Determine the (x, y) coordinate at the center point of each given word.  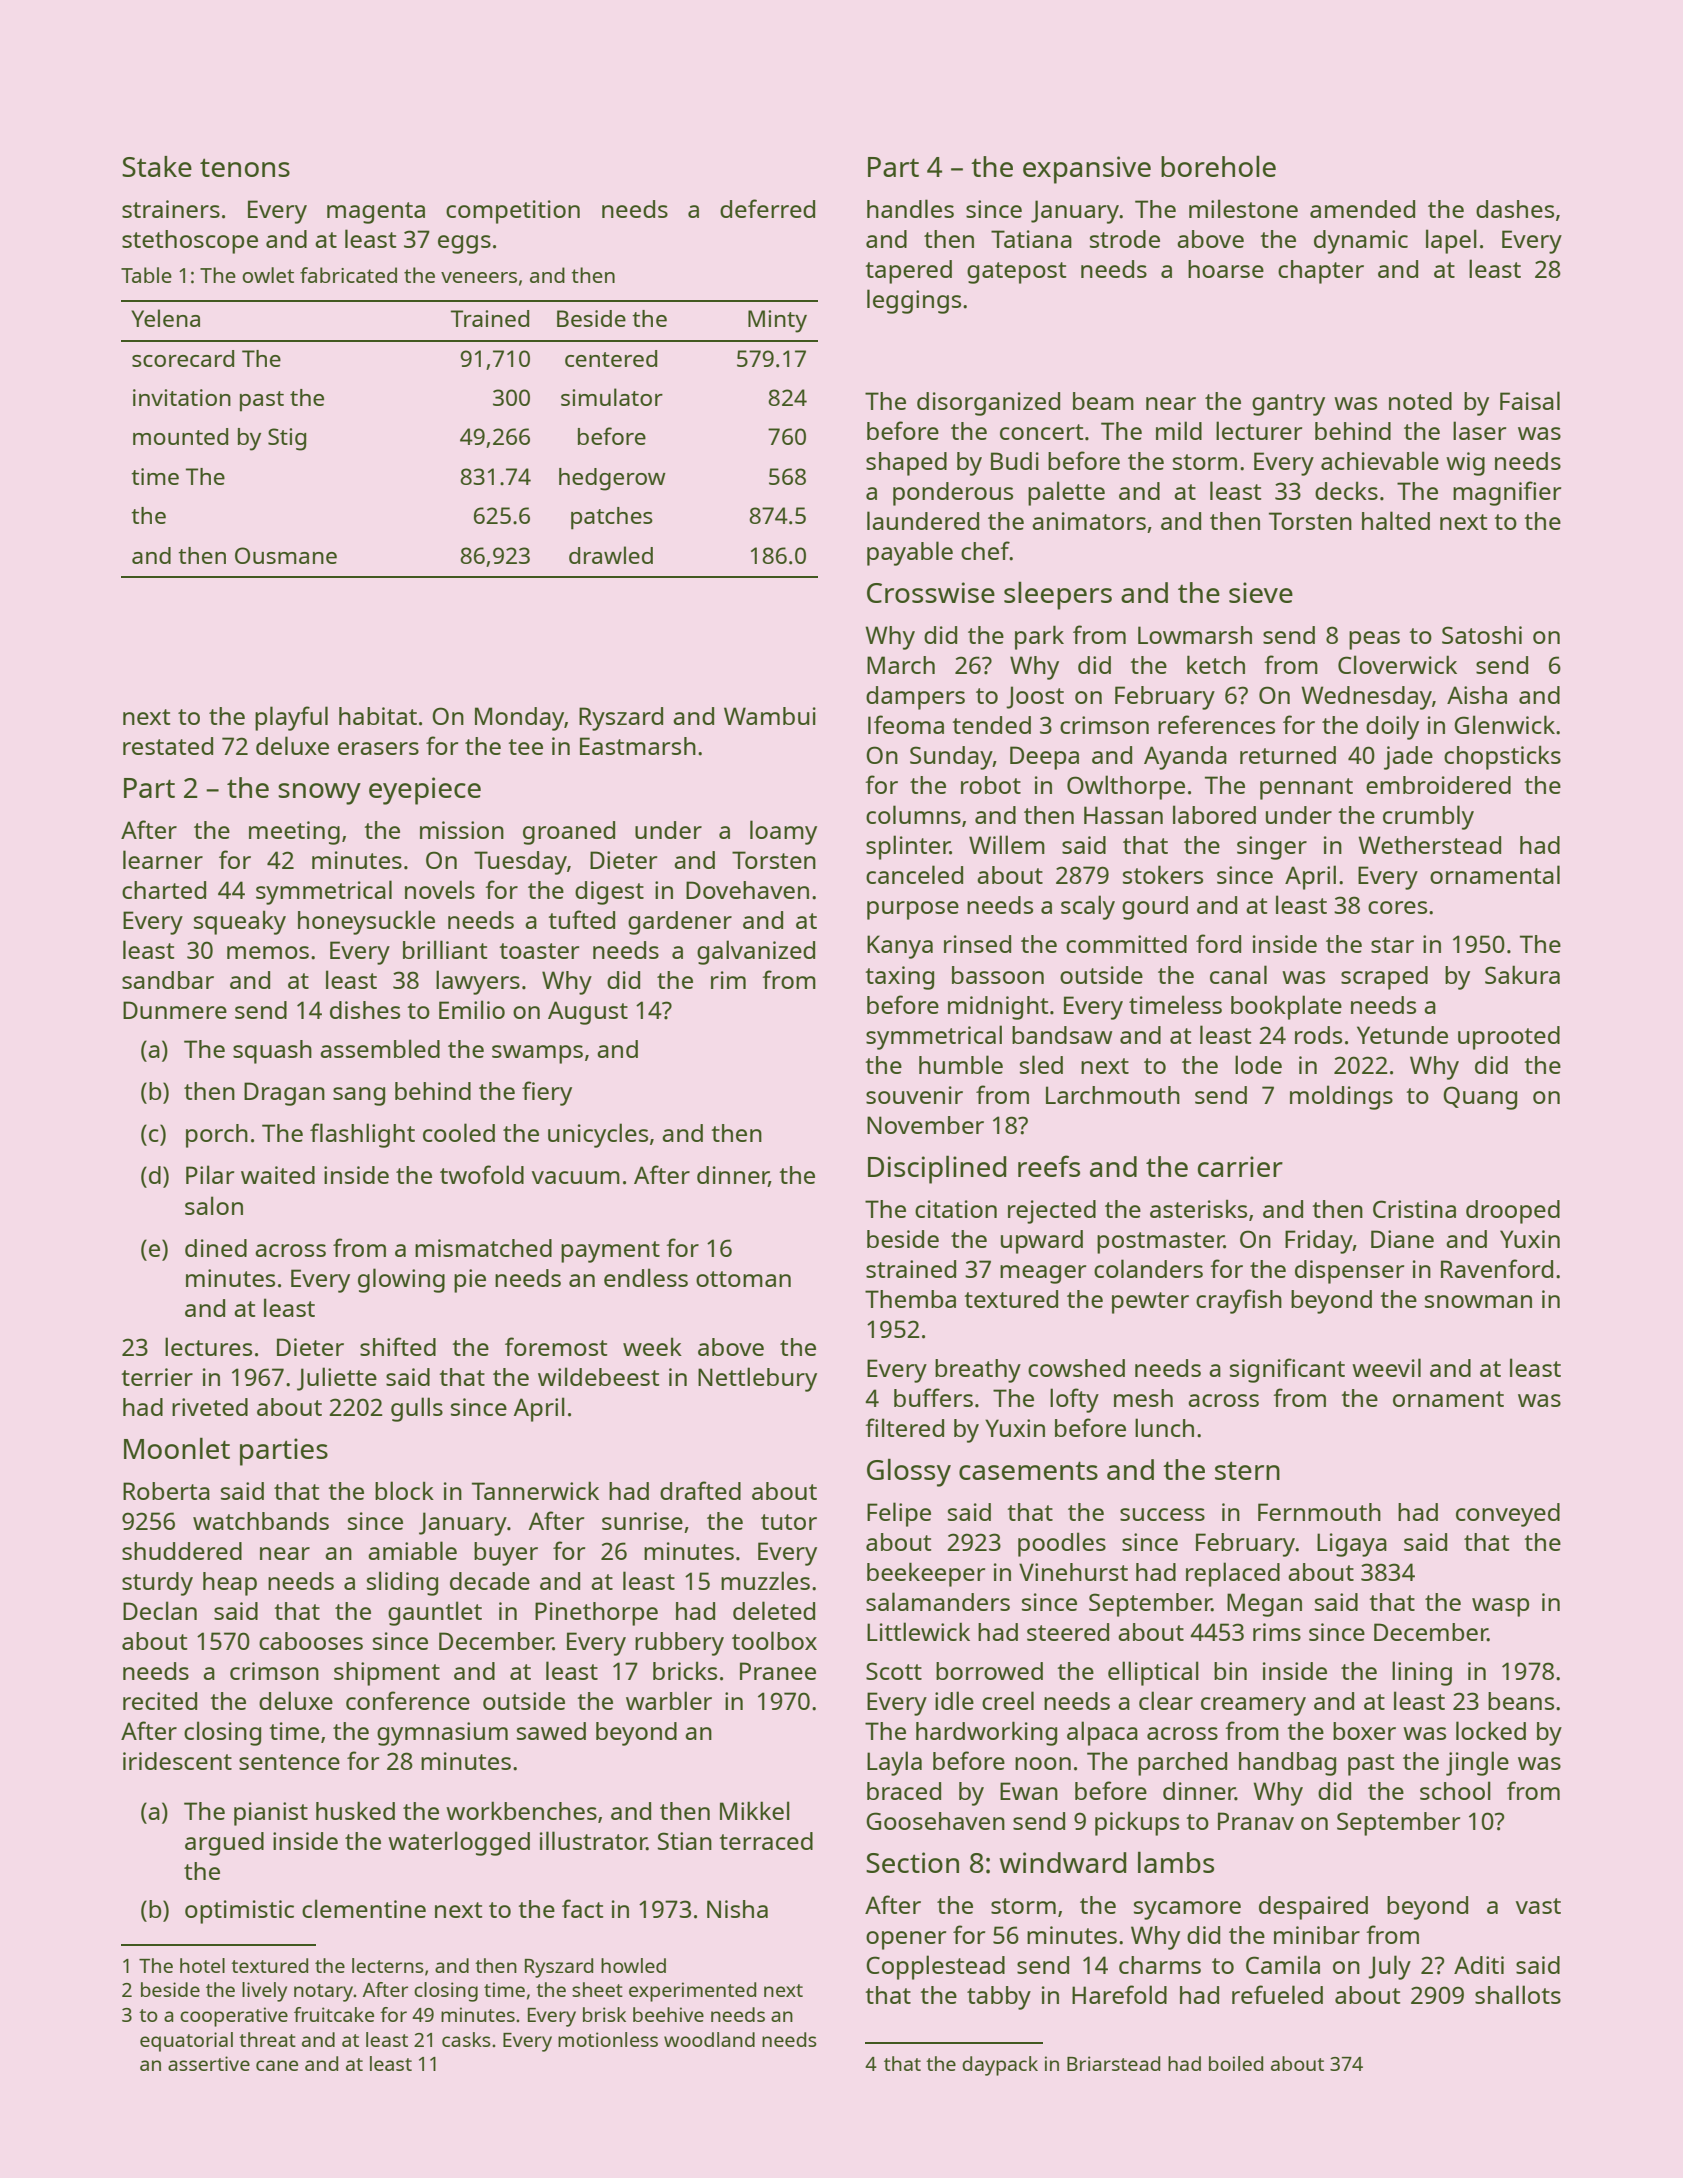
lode (1258, 1064)
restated (168, 746)
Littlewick (918, 1631)
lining (1422, 1673)
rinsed (977, 944)
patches (612, 518)
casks (466, 2039)
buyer (506, 1554)
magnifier (1507, 493)
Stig (287, 439)
